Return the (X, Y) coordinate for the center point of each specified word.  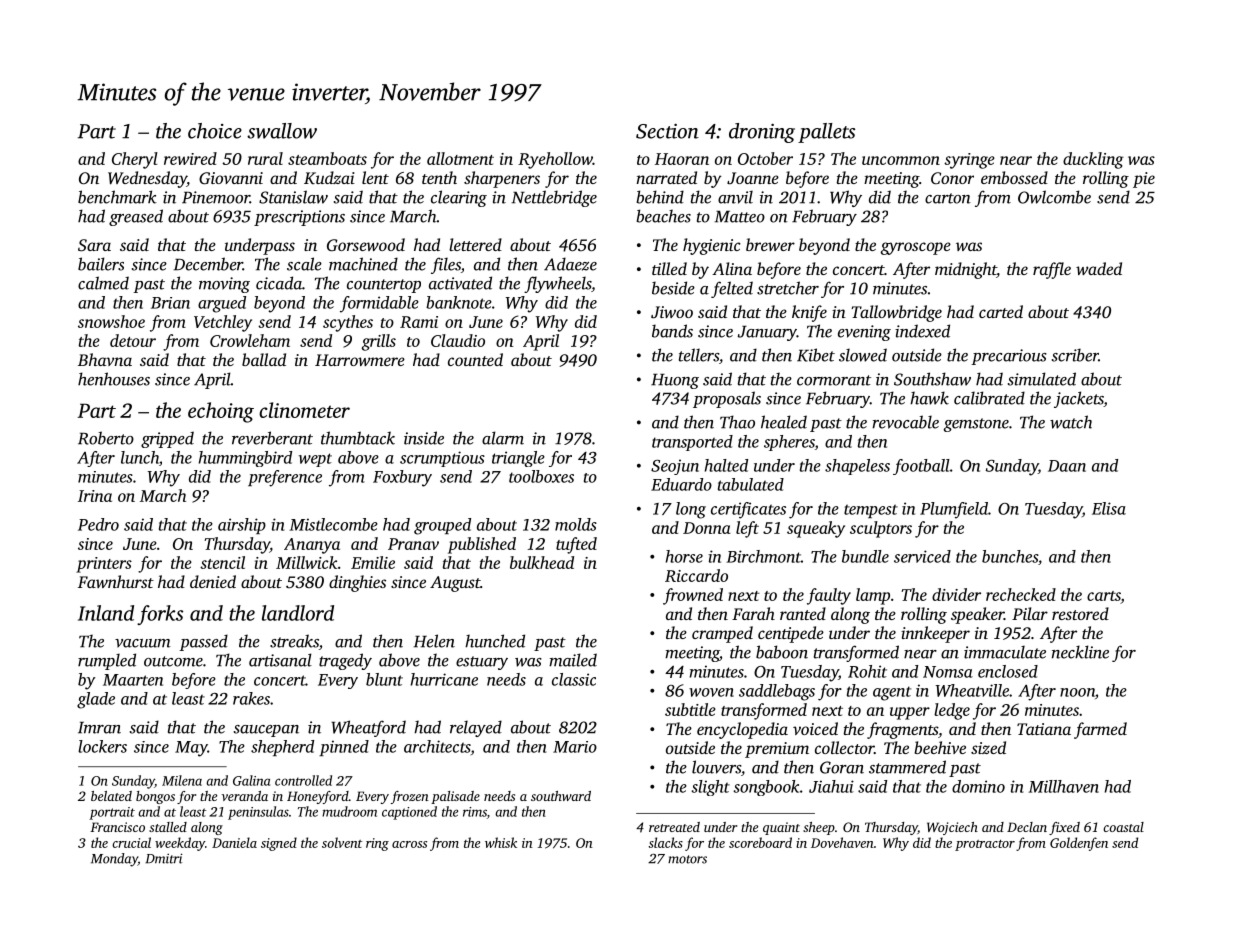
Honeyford (318, 797)
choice (215, 131)
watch (1071, 422)
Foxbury (402, 478)
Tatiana (1044, 729)
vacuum (143, 643)
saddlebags (777, 692)
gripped (167, 439)
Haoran (682, 159)
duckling (1093, 160)
